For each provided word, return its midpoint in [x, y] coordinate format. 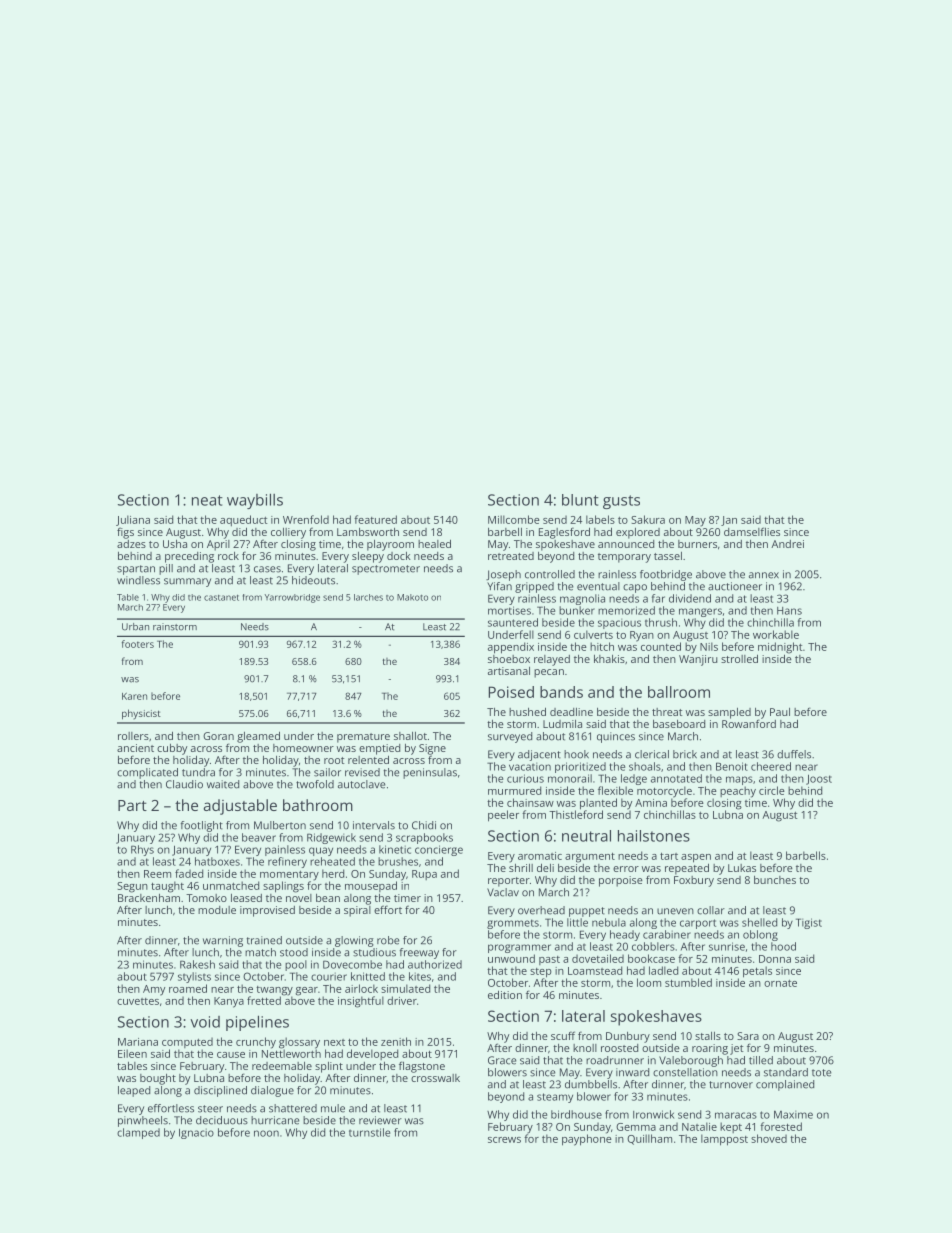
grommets [513, 924]
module [217, 910]
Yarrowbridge [292, 598]
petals [757, 972]
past [549, 960]
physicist [141, 714]
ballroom [679, 692]
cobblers [653, 946]
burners [697, 544]
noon [266, 1133]
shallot [410, 736]
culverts [593, 634]
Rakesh [197, 964]
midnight [780, 648]
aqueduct [244, 521]
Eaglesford [564, 533]
